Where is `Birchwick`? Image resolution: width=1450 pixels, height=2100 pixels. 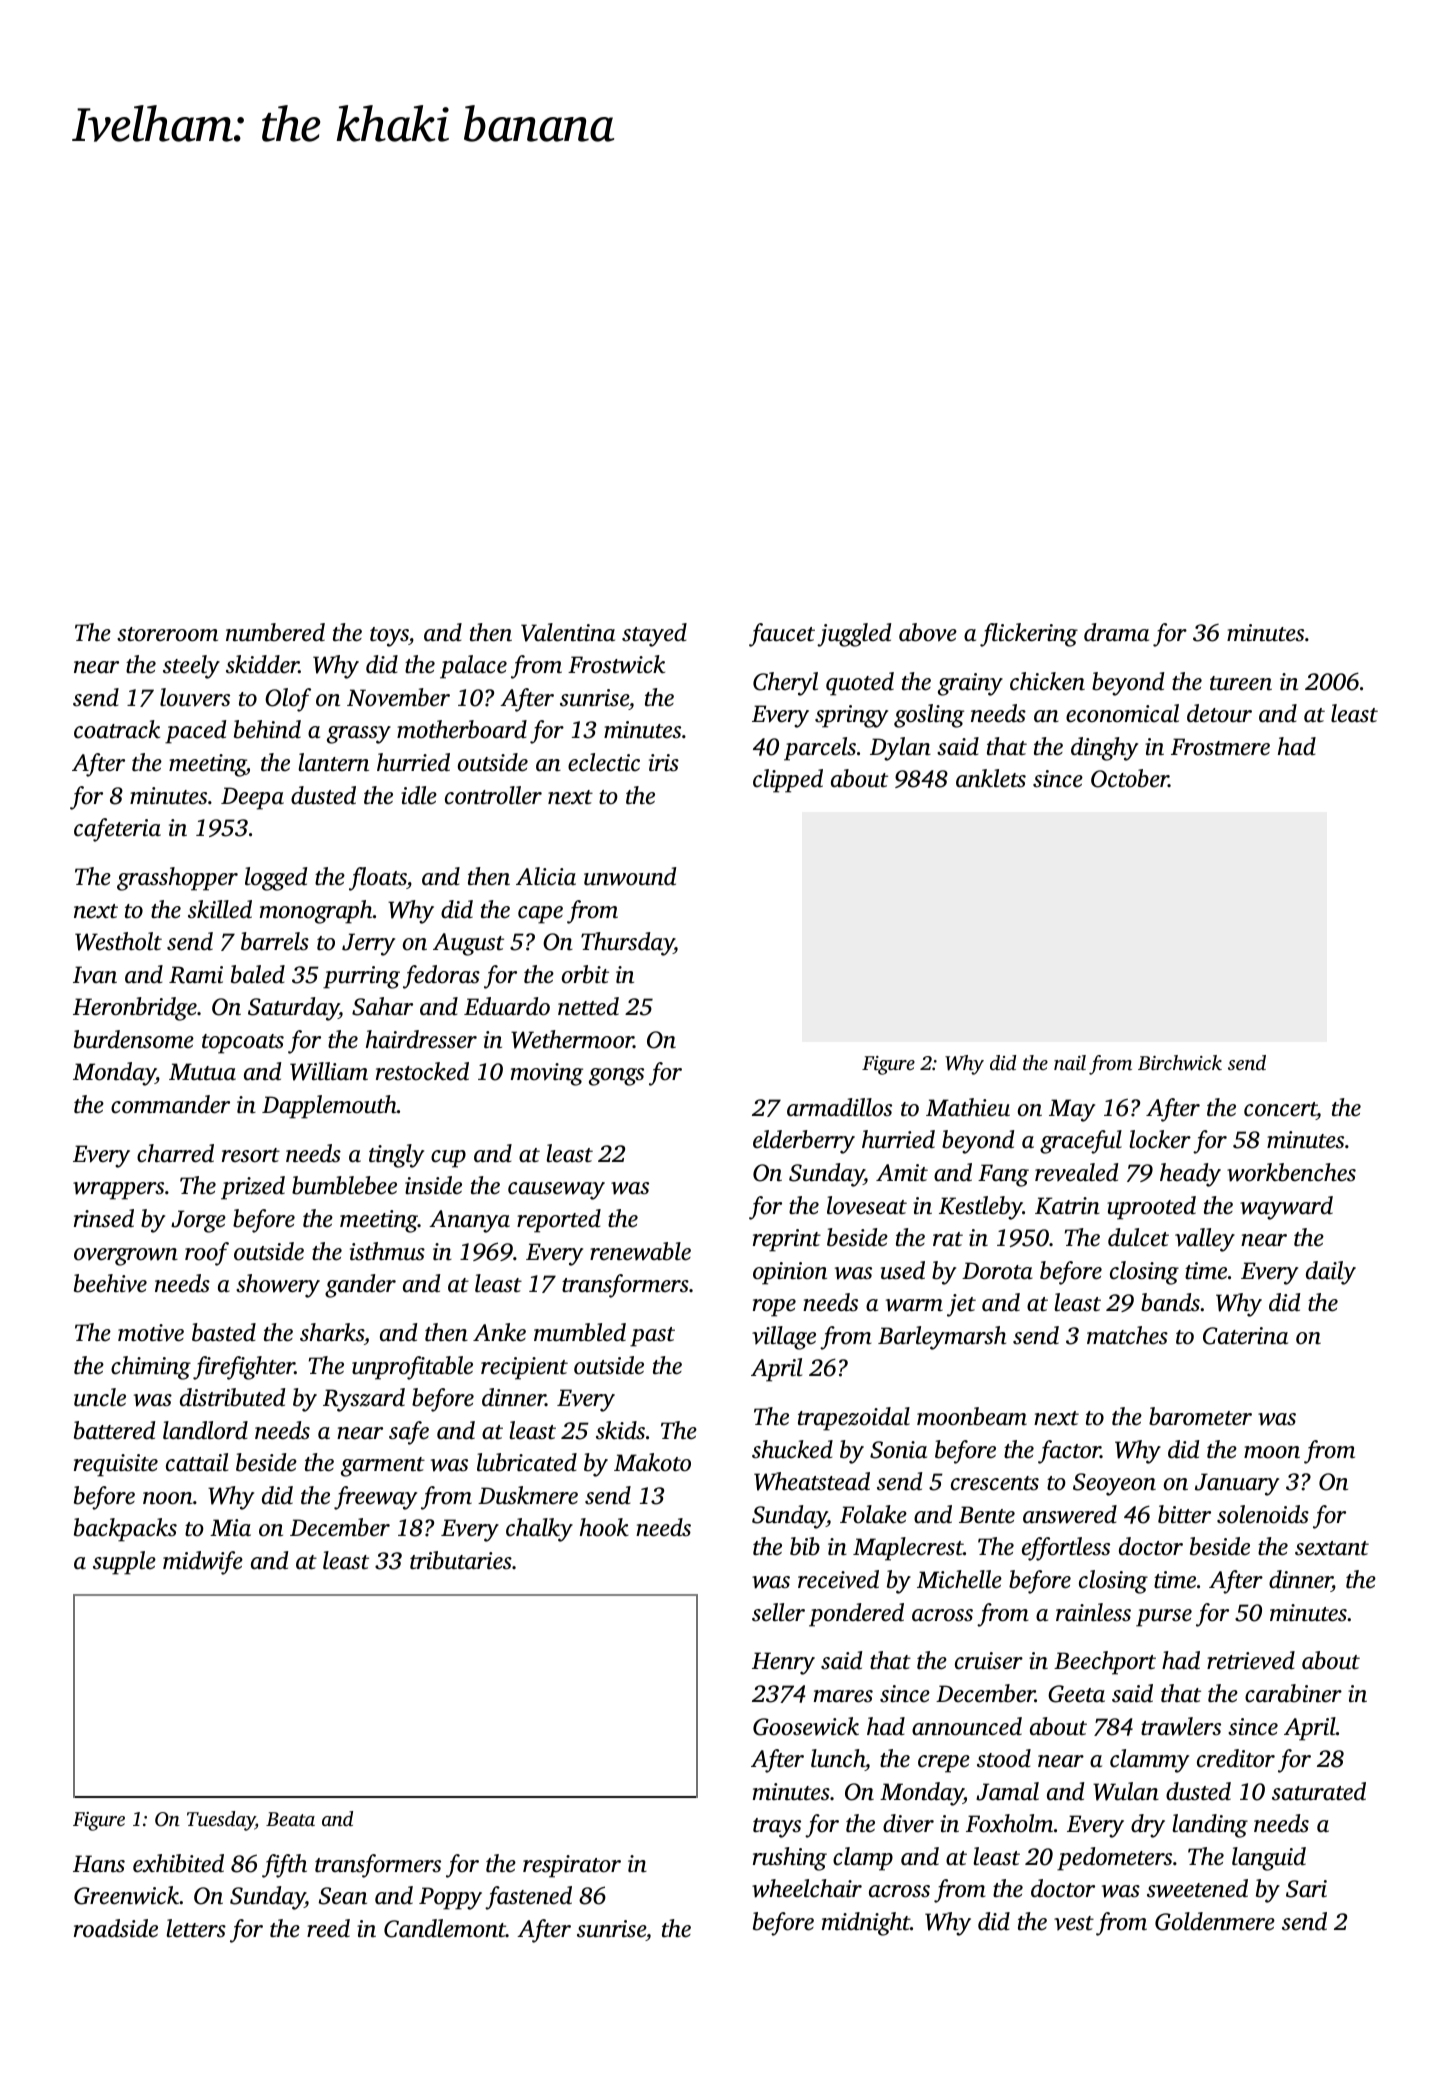 Birchwick is located at coordinates (1180, 1062).
